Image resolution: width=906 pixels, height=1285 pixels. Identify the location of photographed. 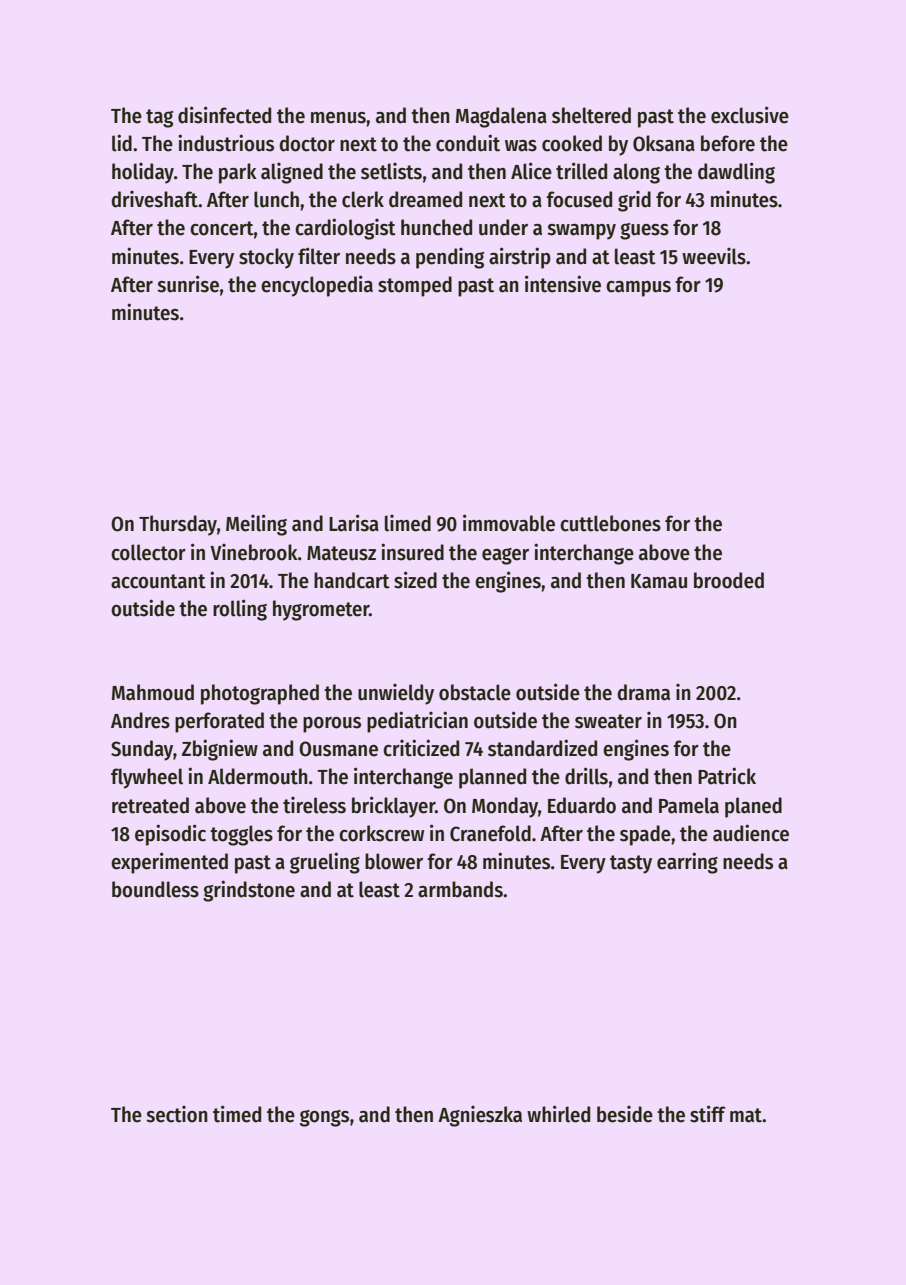
(260, 694).
